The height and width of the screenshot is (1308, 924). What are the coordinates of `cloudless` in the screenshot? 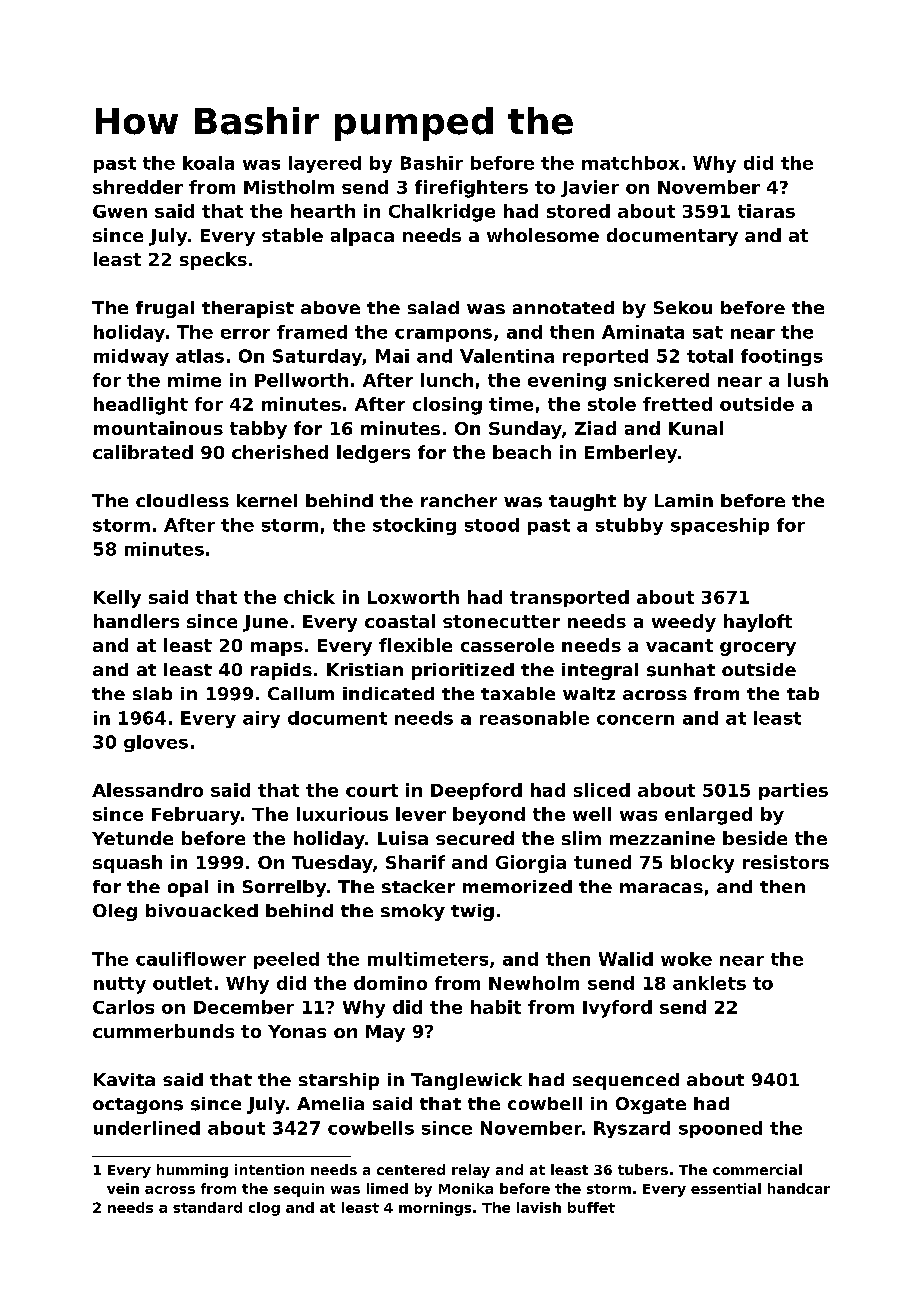 It's located at (182, 500).
